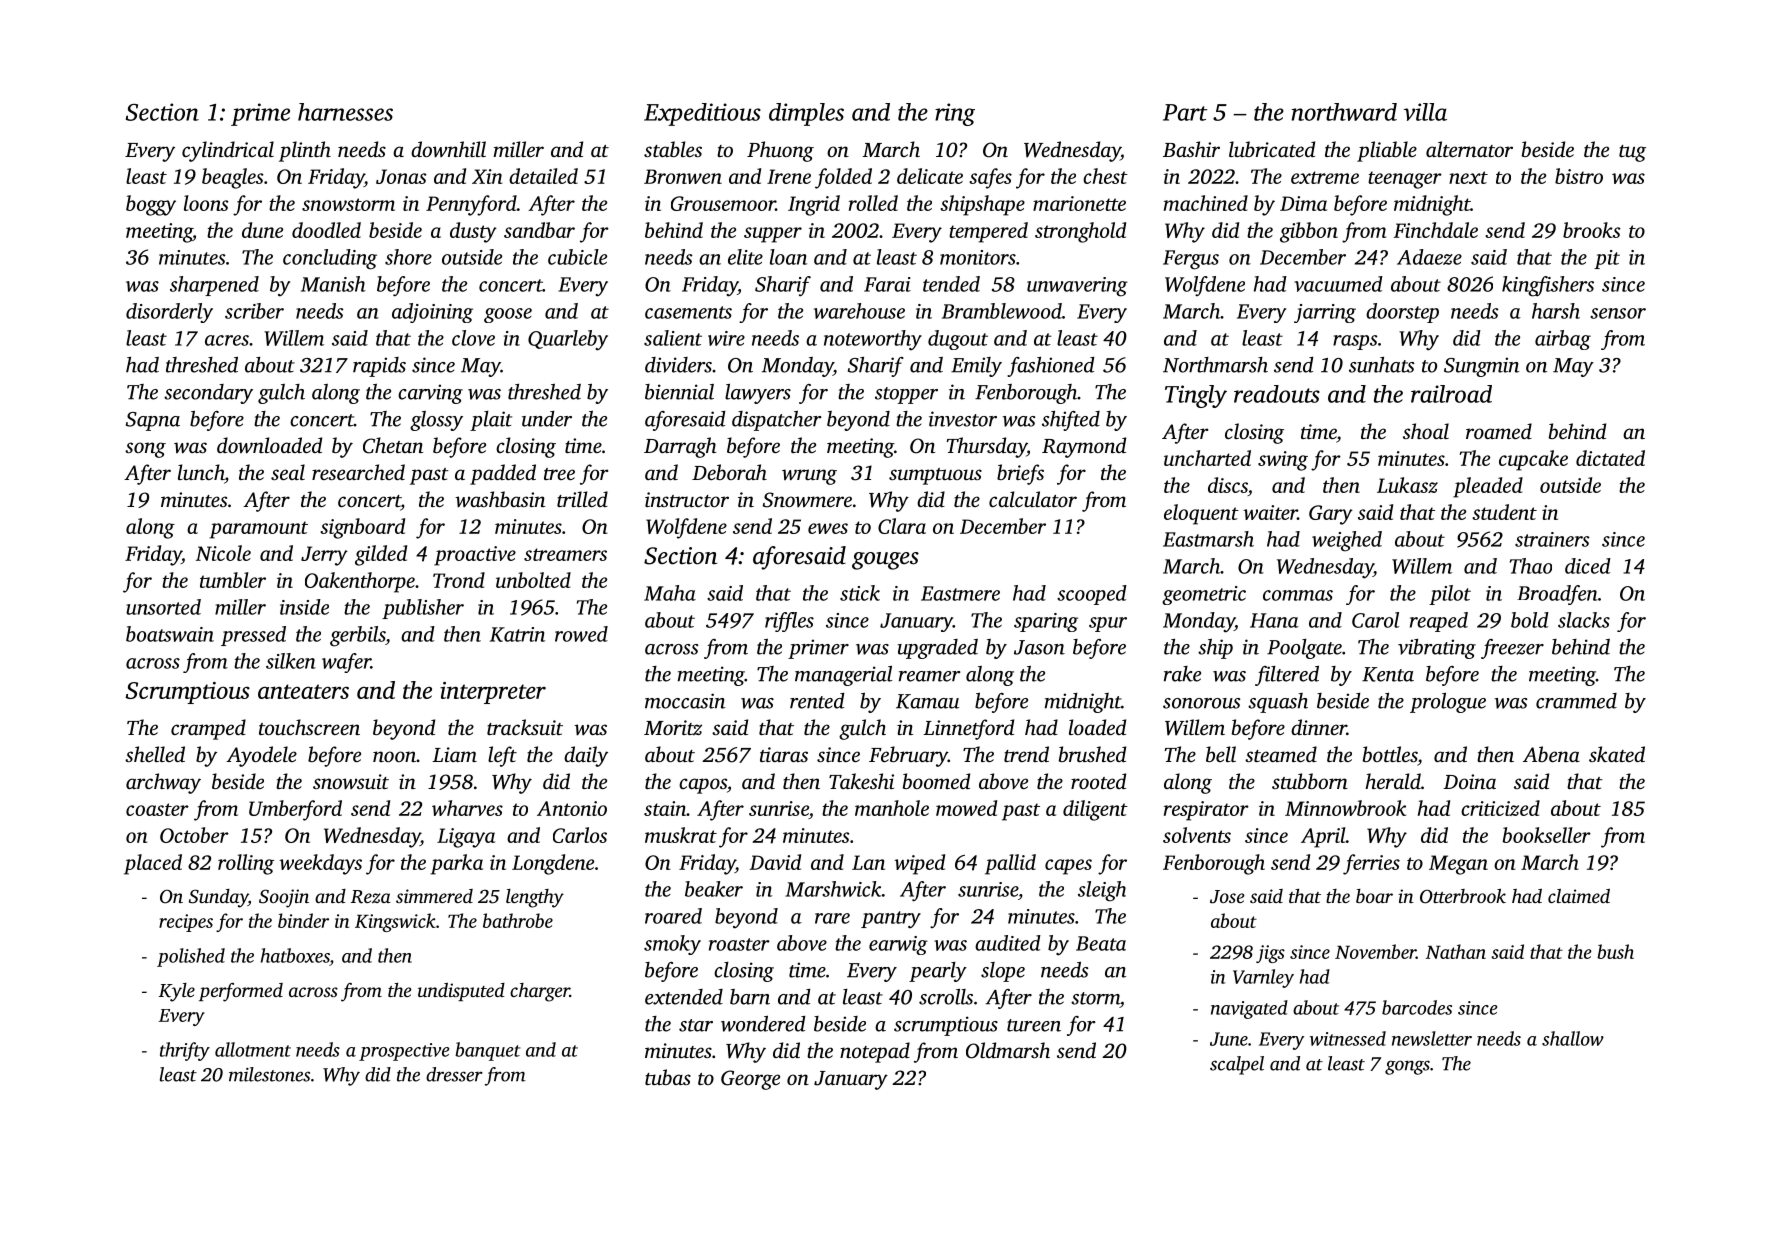 Image resolution: width=1771 pixels, height=1252 pixels. What do you see at coordinates (448, 149) in the image?
I see `downhill` at bounding box center [448, 149].
